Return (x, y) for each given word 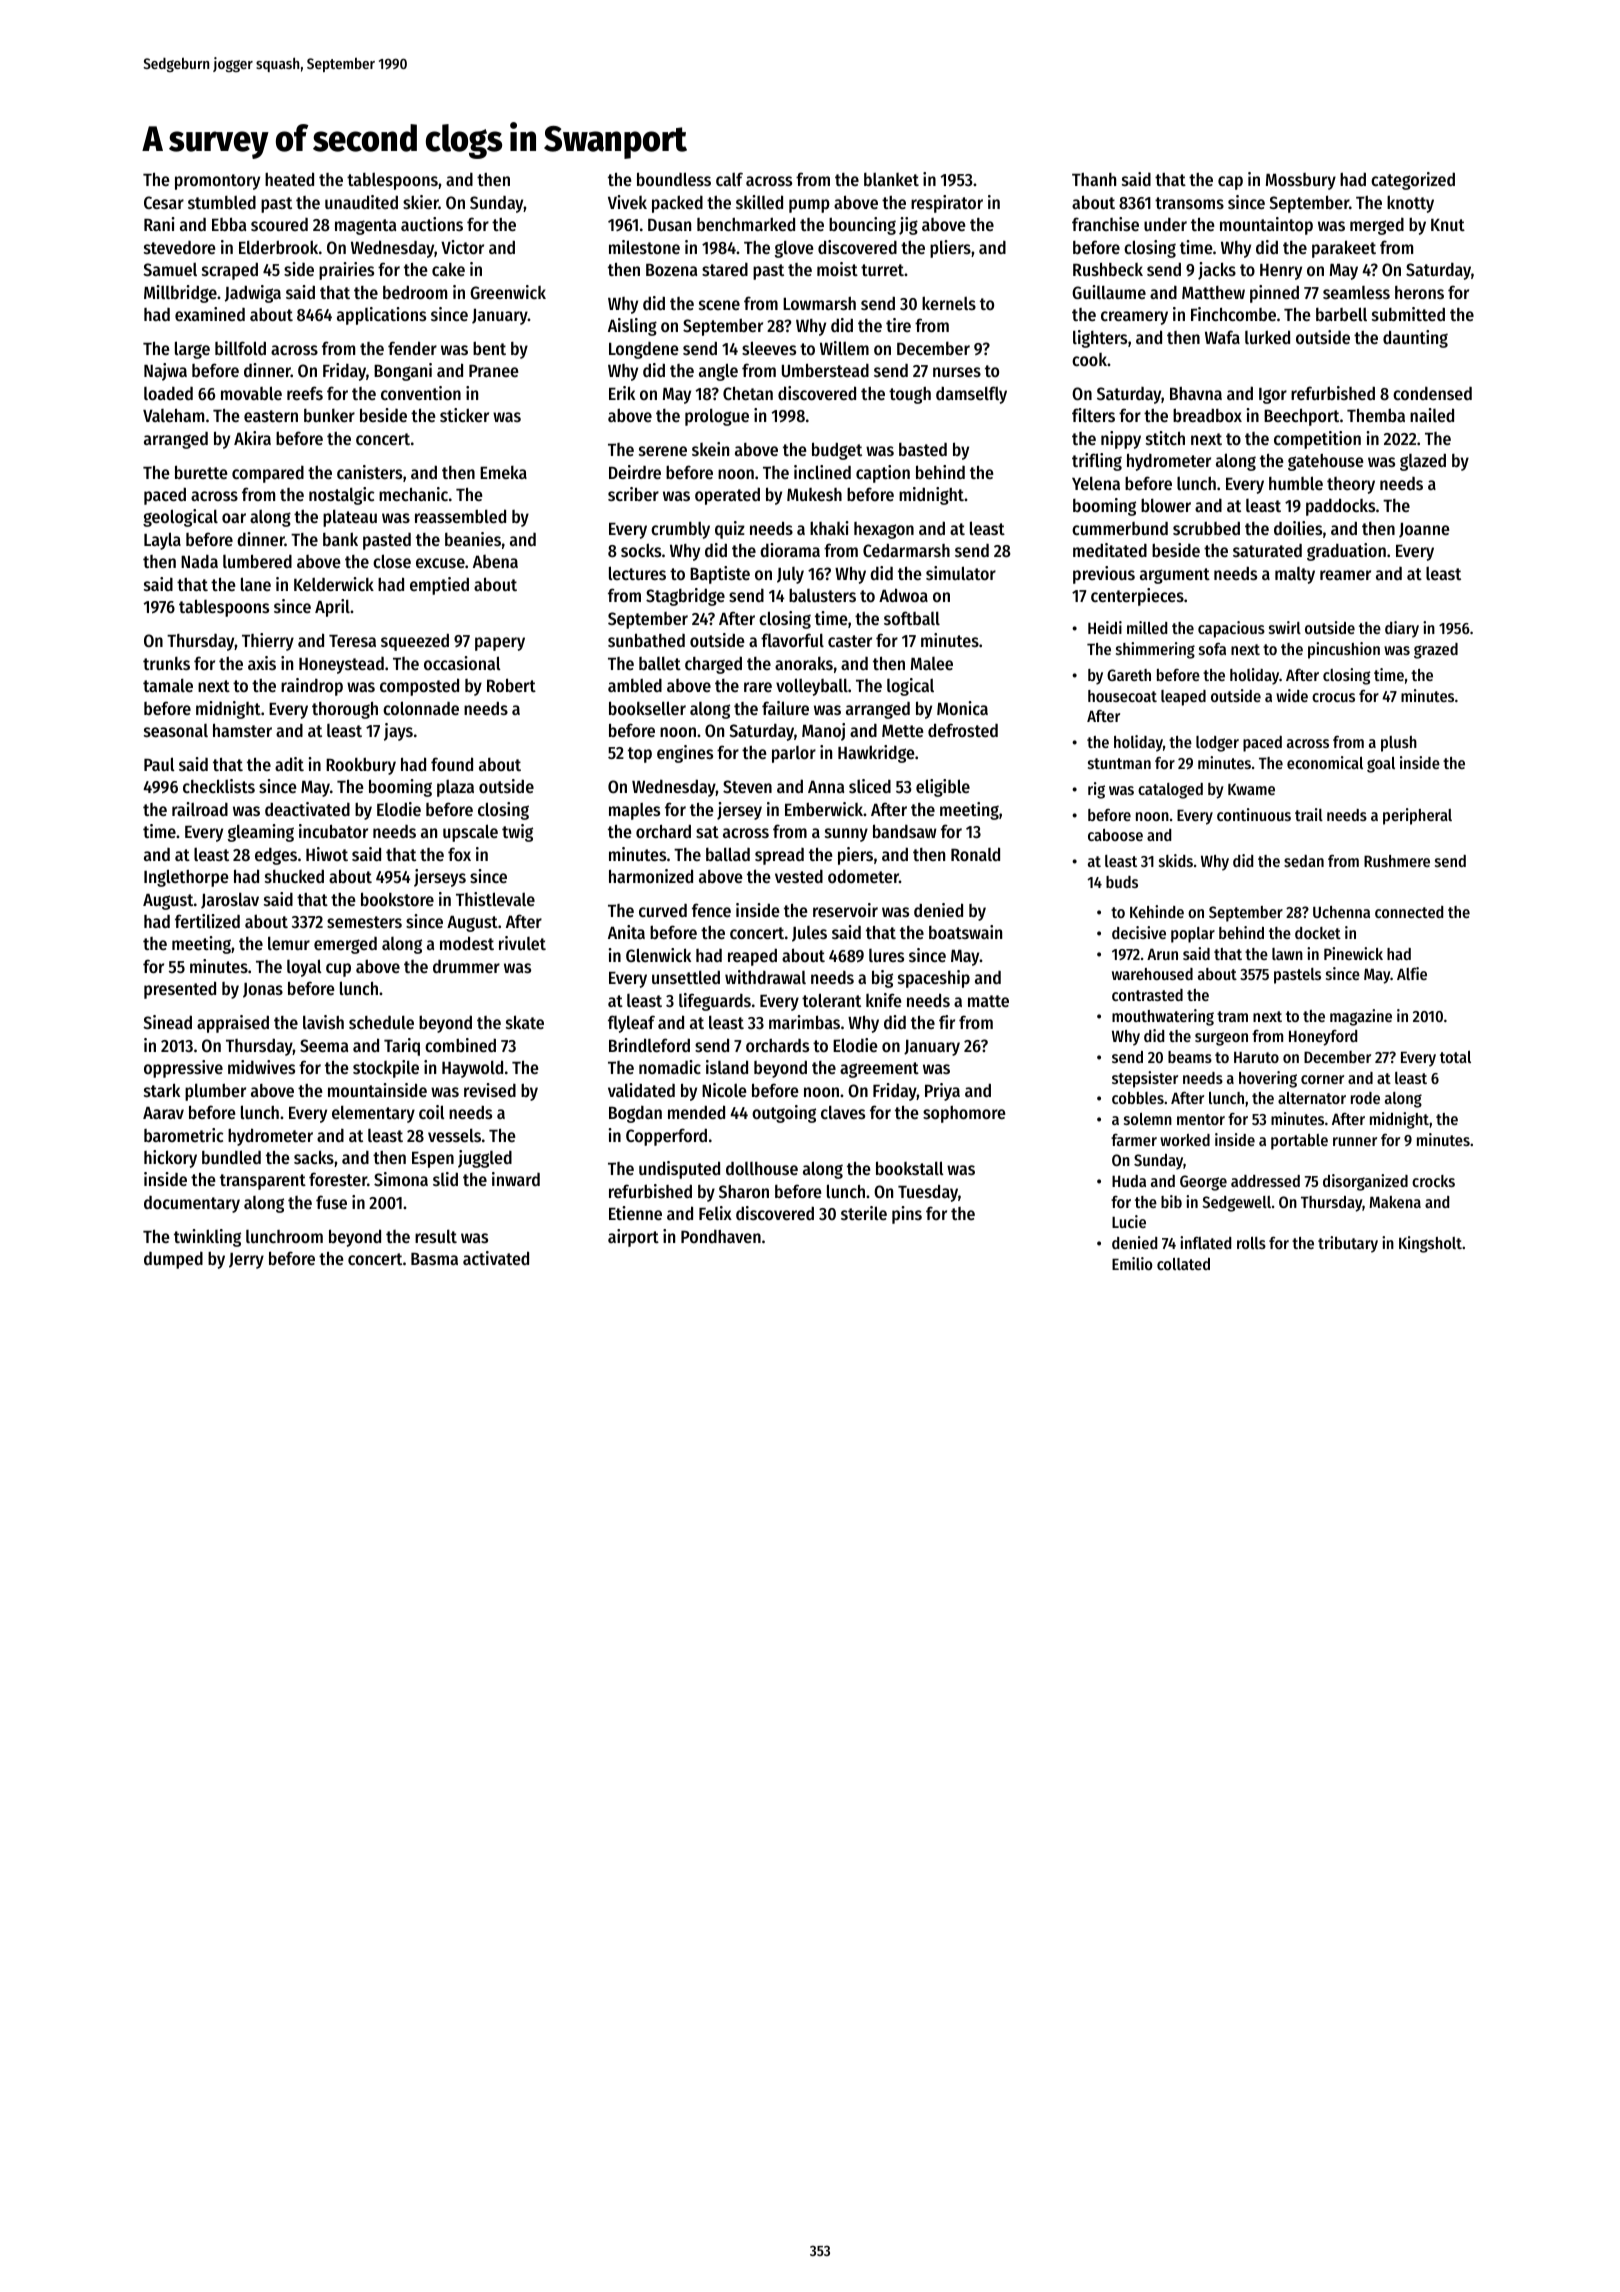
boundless (674, 179)
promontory (217, 182)
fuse (331, 1202)
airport (633, 1238)
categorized (1413, 181)
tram (1232, 1016)
